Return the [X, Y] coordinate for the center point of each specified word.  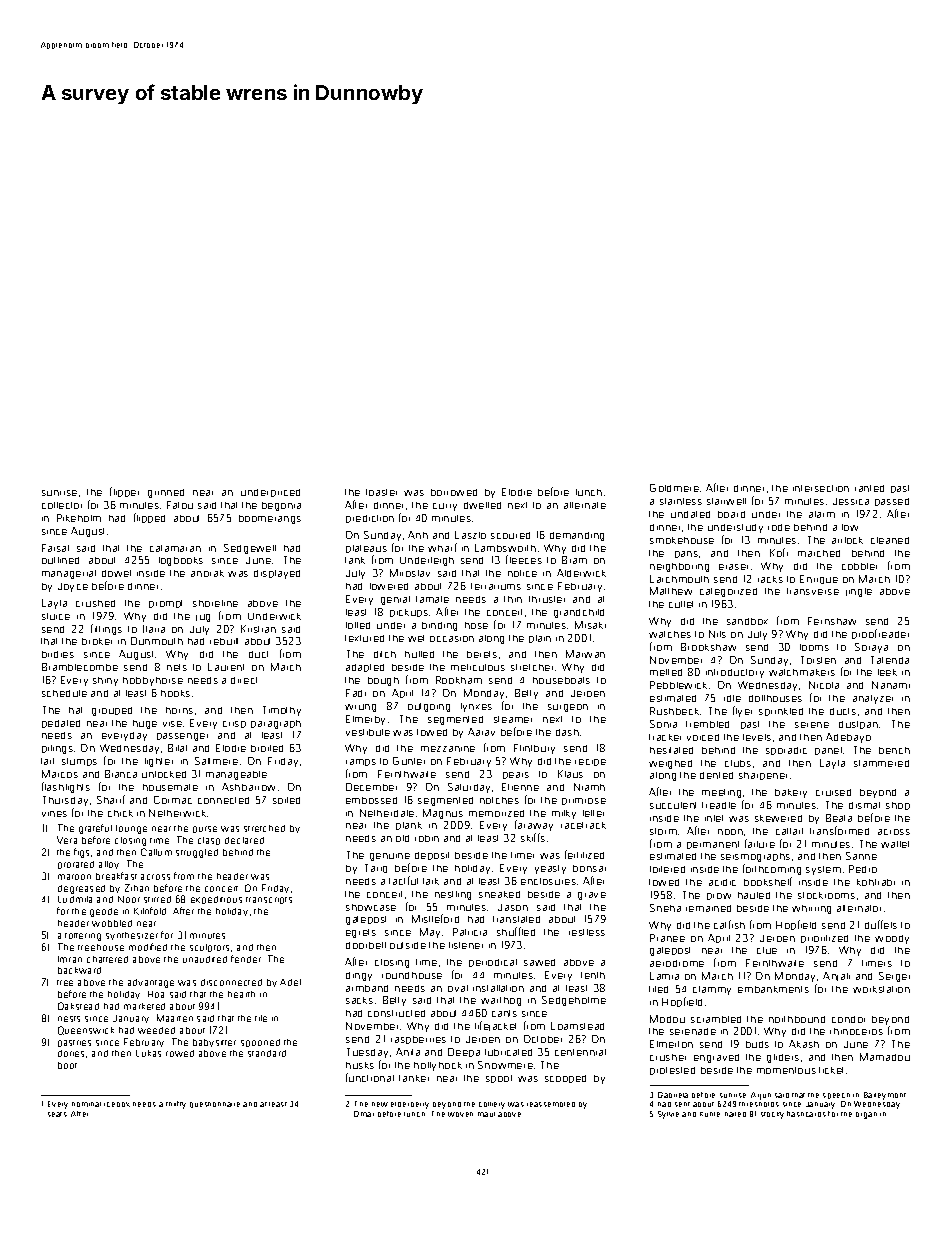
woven [460, 1114]
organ [866, 1115]
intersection [821, 488]
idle [732, 698]
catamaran [175, 548]
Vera [67, 840]
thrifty [176, 1105]
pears [516, 775]
